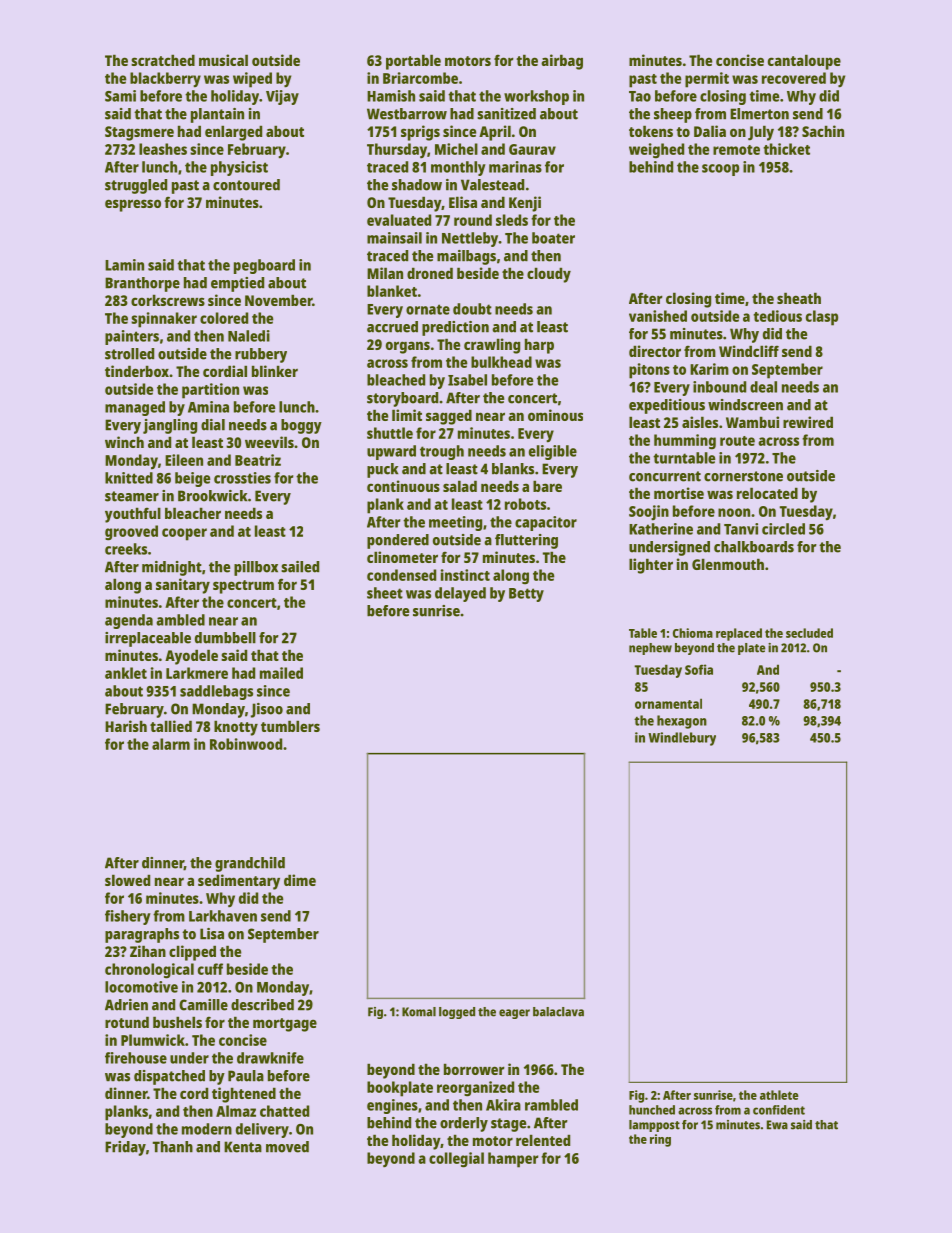 Image resolution: width=952 pixels, height=1233 pixels. What do you see at coordinates (823, 131) in the image?
I see `Sachin` at bounding box center [823, 131].
